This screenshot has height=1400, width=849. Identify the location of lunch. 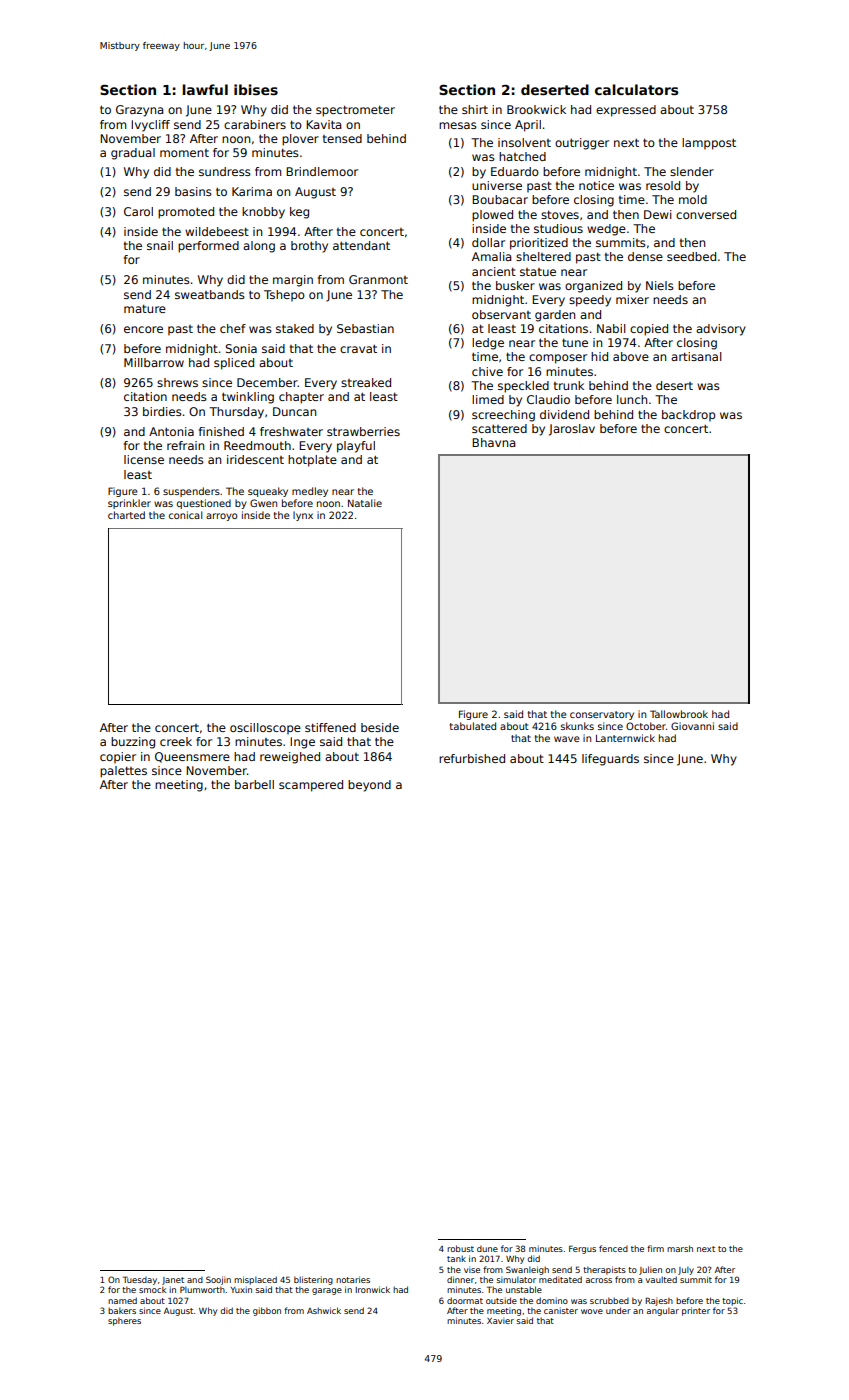
(632, 399).
